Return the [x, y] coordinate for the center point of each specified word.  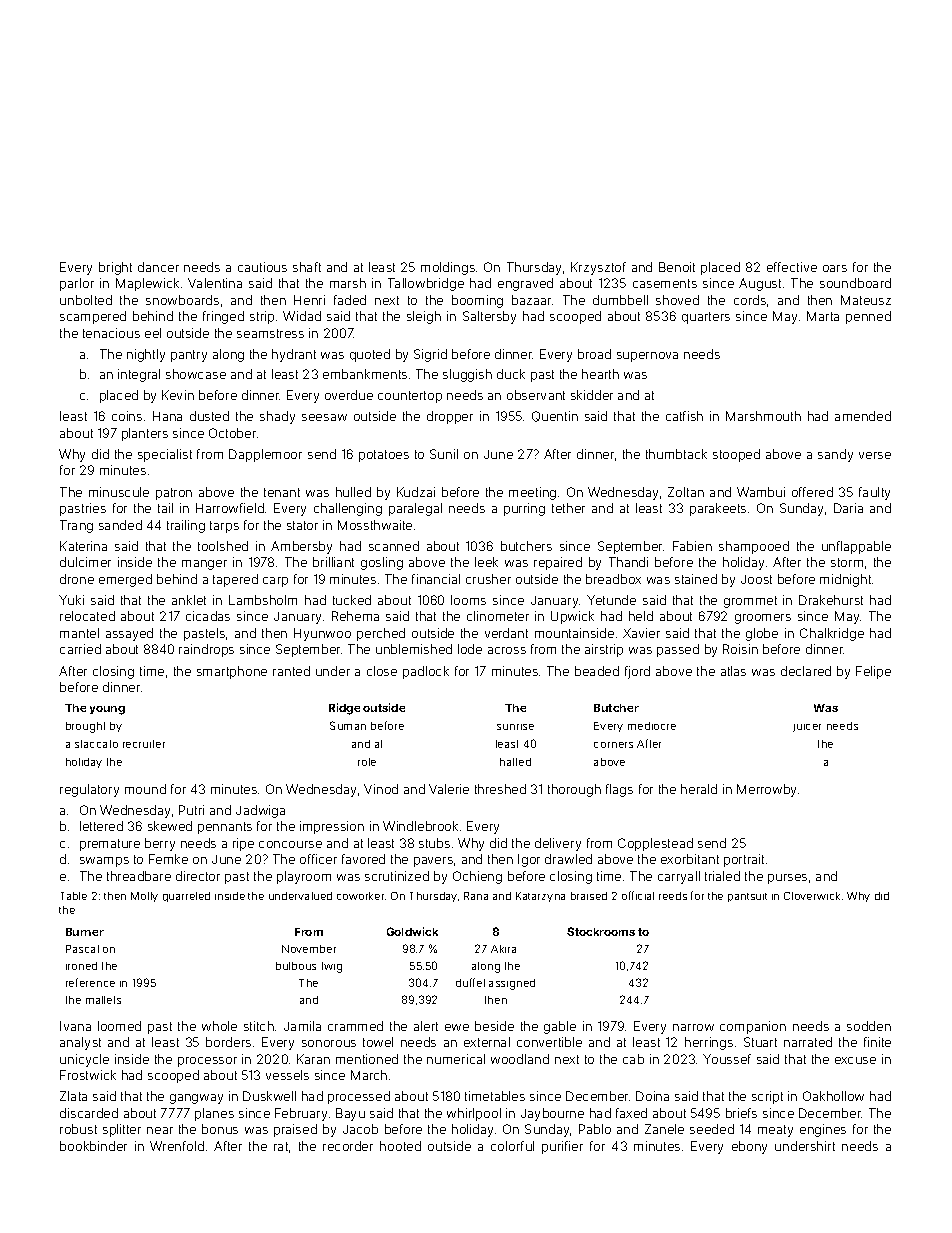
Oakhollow [833, 1096]
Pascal [82, 949]
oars [835, 268]
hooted [400, 1146]
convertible [549, 1042]
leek [486, 562]
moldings [448, 268]
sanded [120, 525]
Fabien [692, 546]
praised [295, 1130]
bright [115, 268]
